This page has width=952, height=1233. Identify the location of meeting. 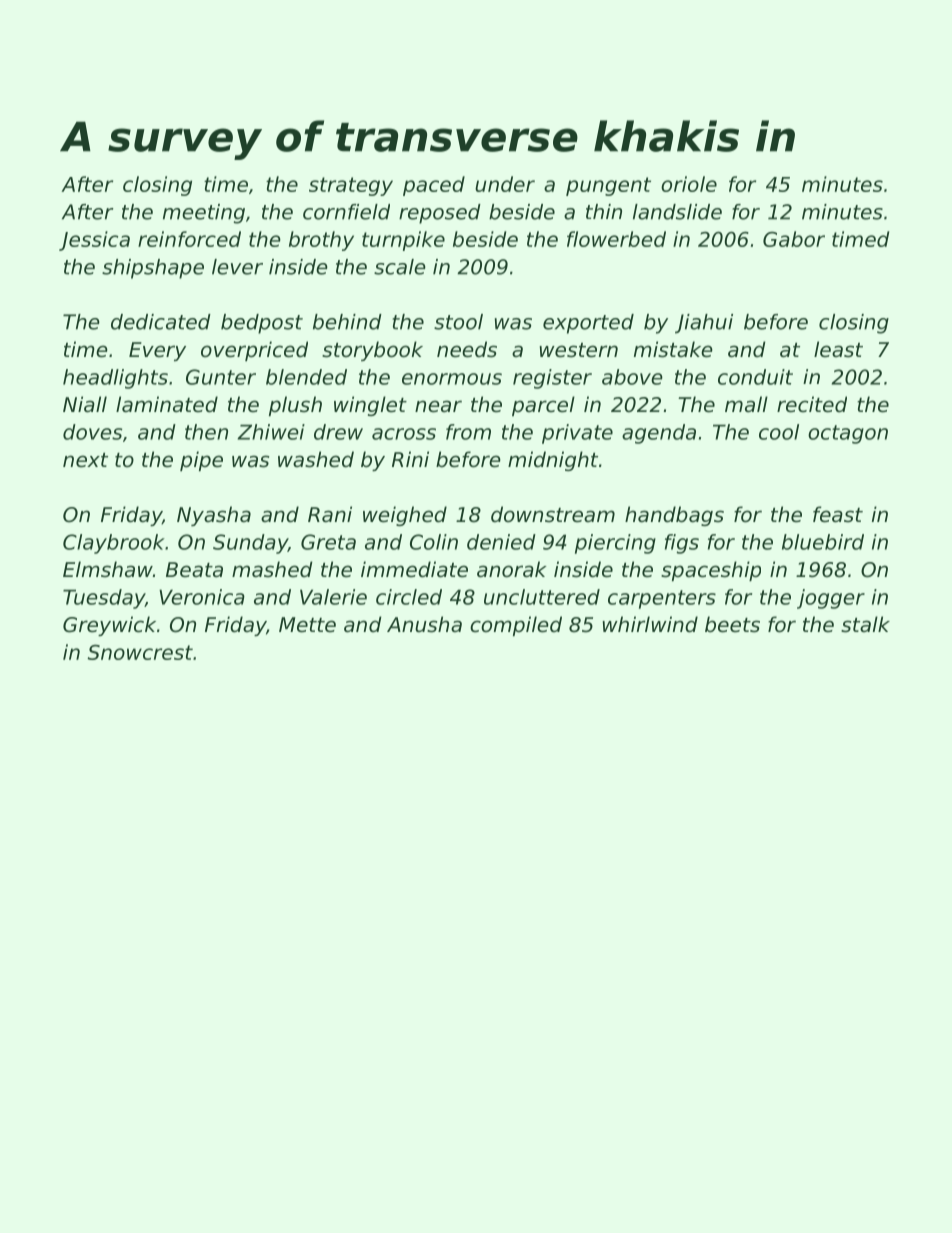
(204, 214).
